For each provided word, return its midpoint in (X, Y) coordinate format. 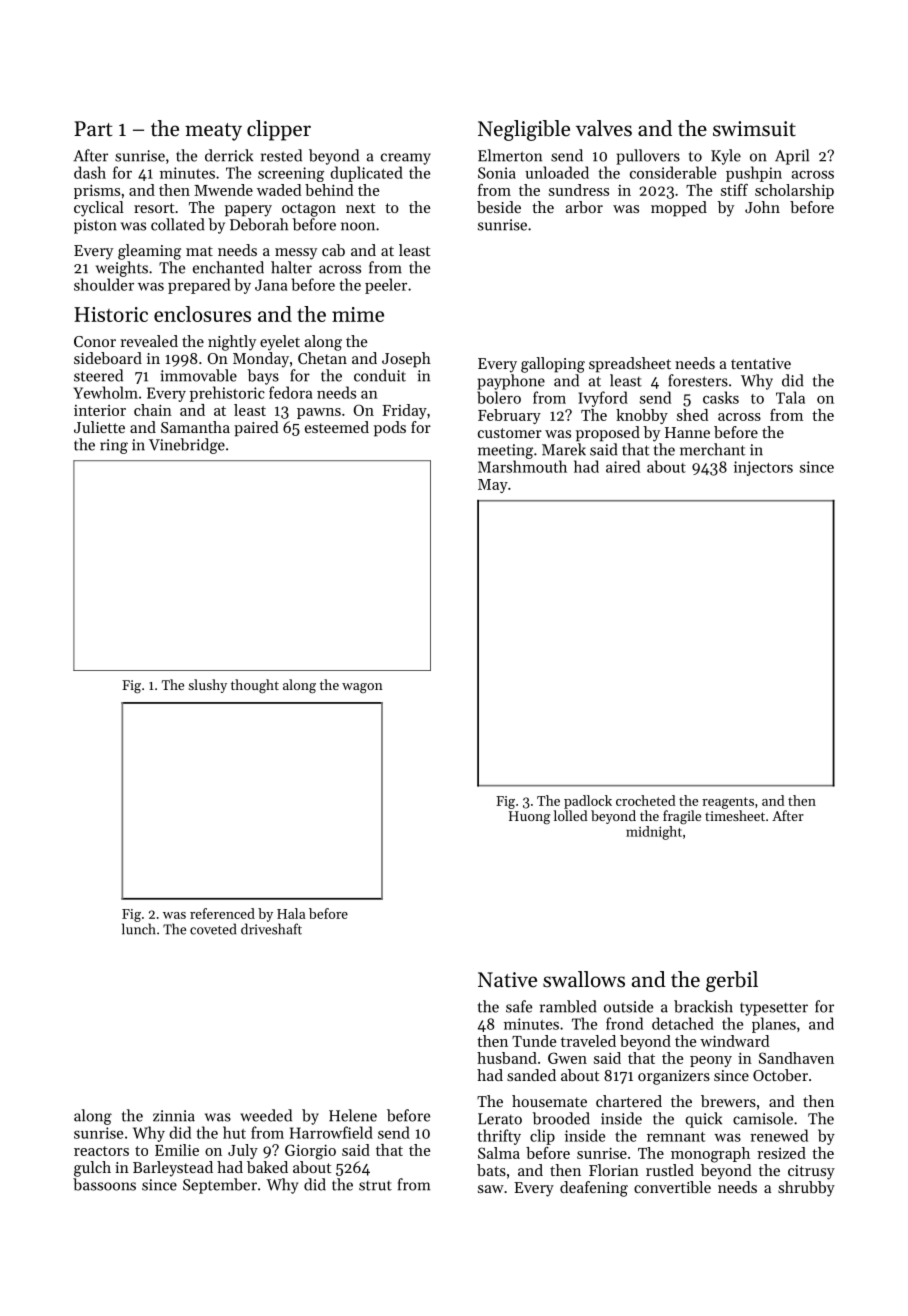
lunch (139, 929)
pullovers (648, 157)
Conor (95, 341)
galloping (553, 365)
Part (93, 129)
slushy (207, 686)
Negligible (524, 130)
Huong (529, 817)
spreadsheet (630, 365)
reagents (728, 803)
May (493, 486)
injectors (763, 468)
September (220, 1186)
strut (375, 1186)
